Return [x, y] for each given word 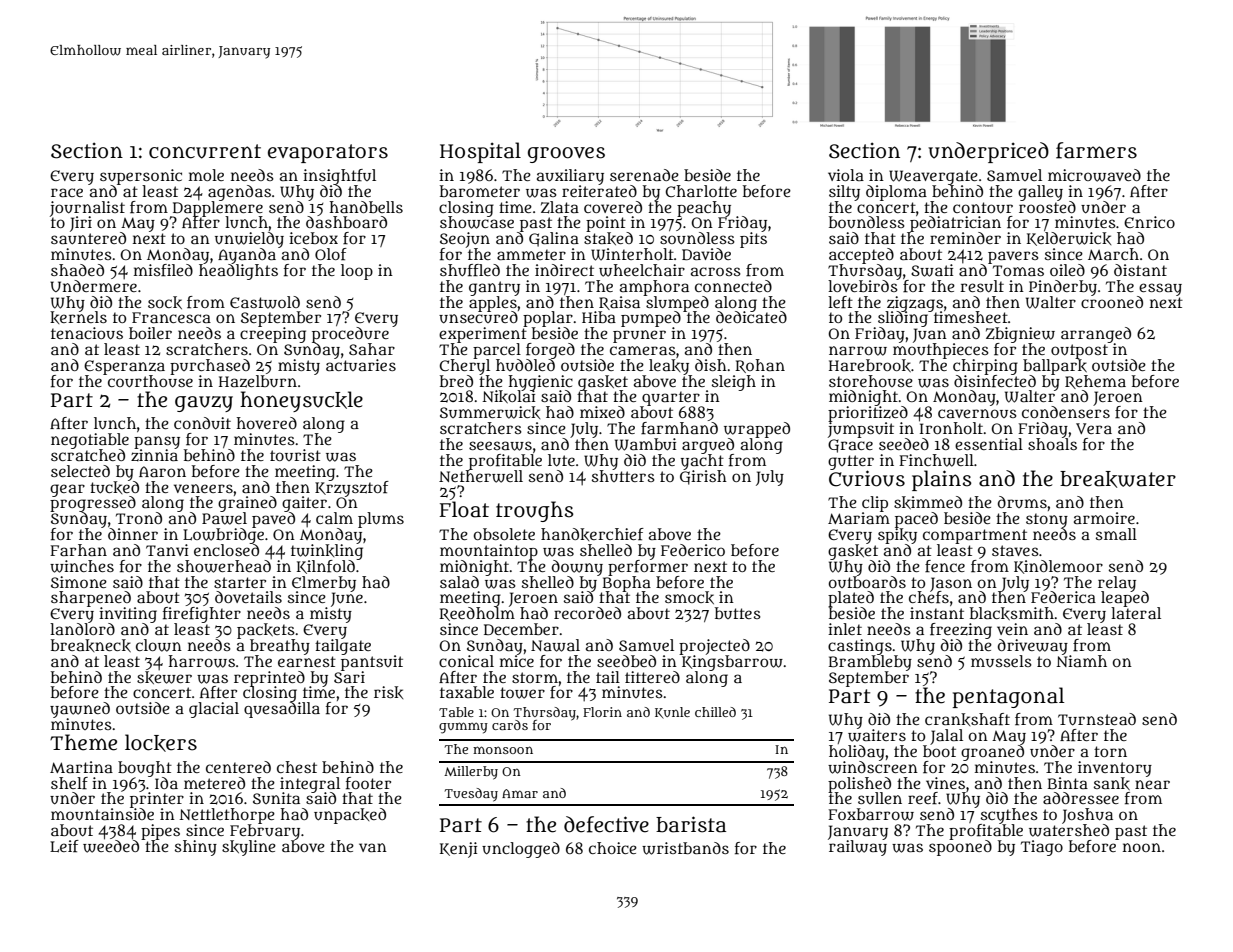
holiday [857, 753]
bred [456, 381]
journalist [87, 208]
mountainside [102, 814]
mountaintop [489, 552]
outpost [1079, 351]
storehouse [871, 381]
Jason [951, 584]
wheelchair [642, 270]
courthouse [150, 381]
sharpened [91, 599]
